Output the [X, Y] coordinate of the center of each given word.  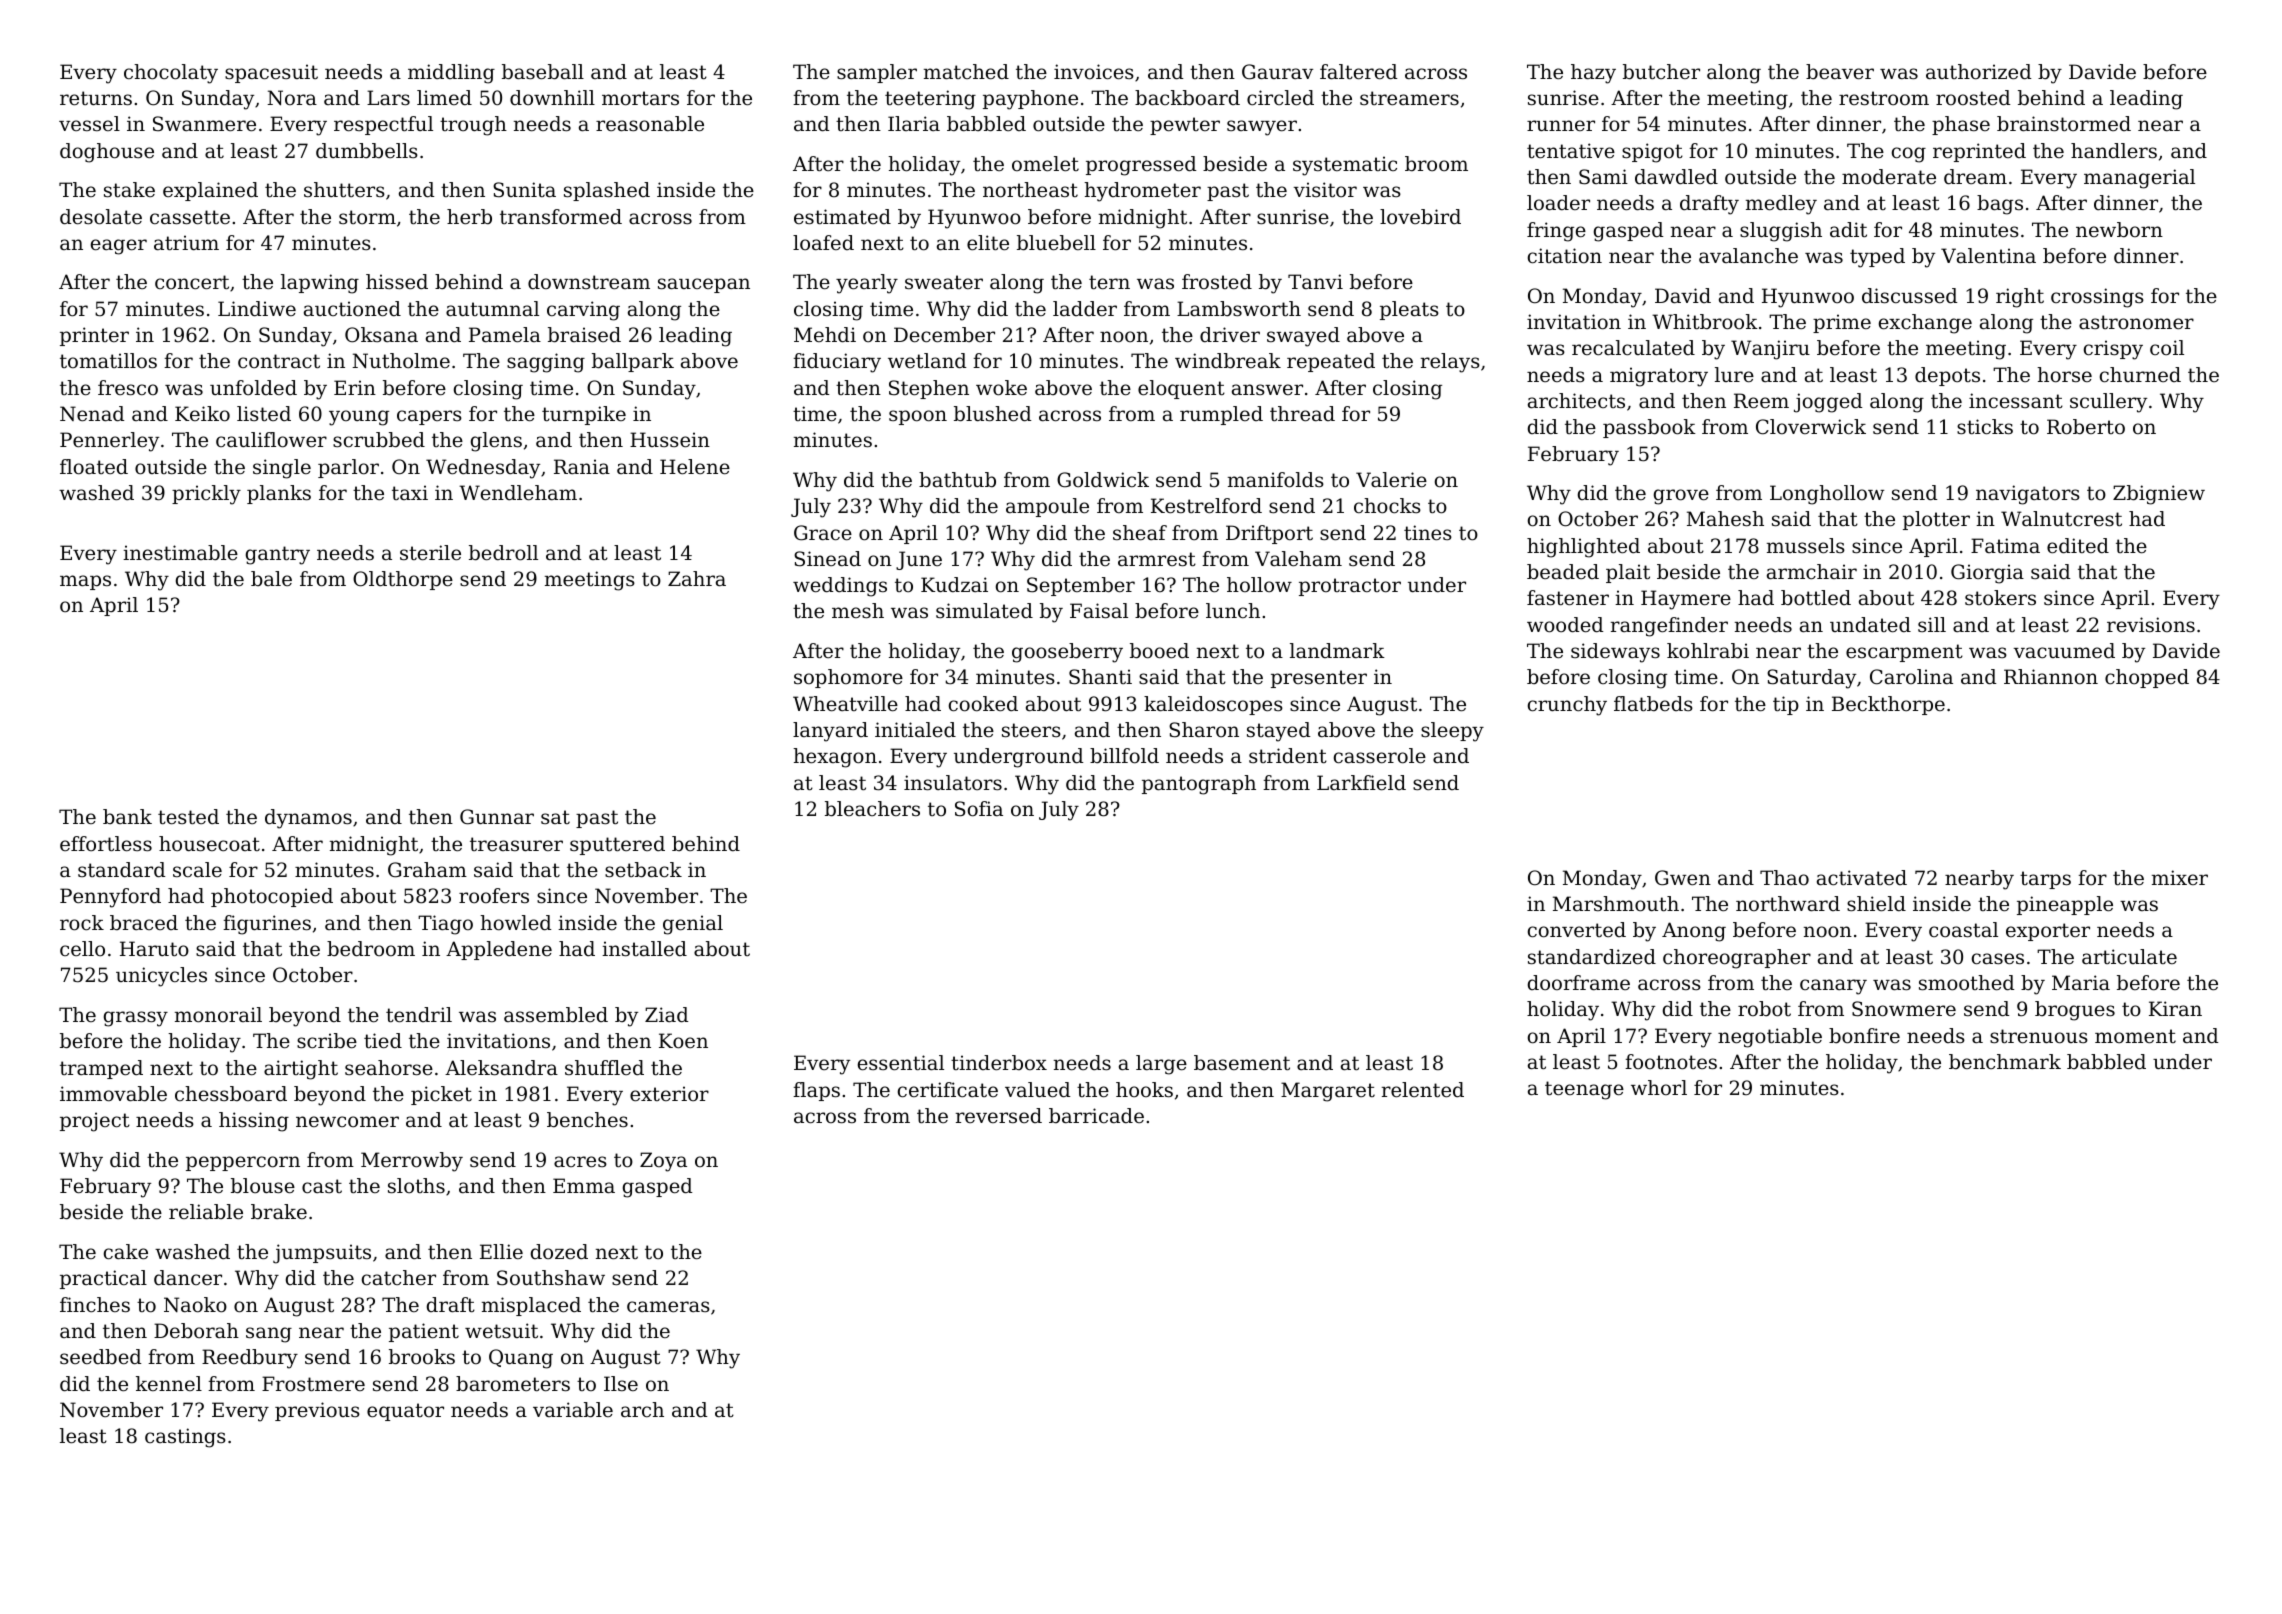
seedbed [101, 1357]
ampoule [1047, 507]
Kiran [2175, 1008]
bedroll [503, 553]
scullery [2108, 403]
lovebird [1420, 217]
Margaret [1328, 1092]
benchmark [2005, 1061]
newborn [2119, 229]
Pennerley [109, 442]
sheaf [1140, 533]
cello [82, 949]
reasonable [650, 124]
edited [2078, 546]
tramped [101, 1069]
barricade [1096, 1116]
